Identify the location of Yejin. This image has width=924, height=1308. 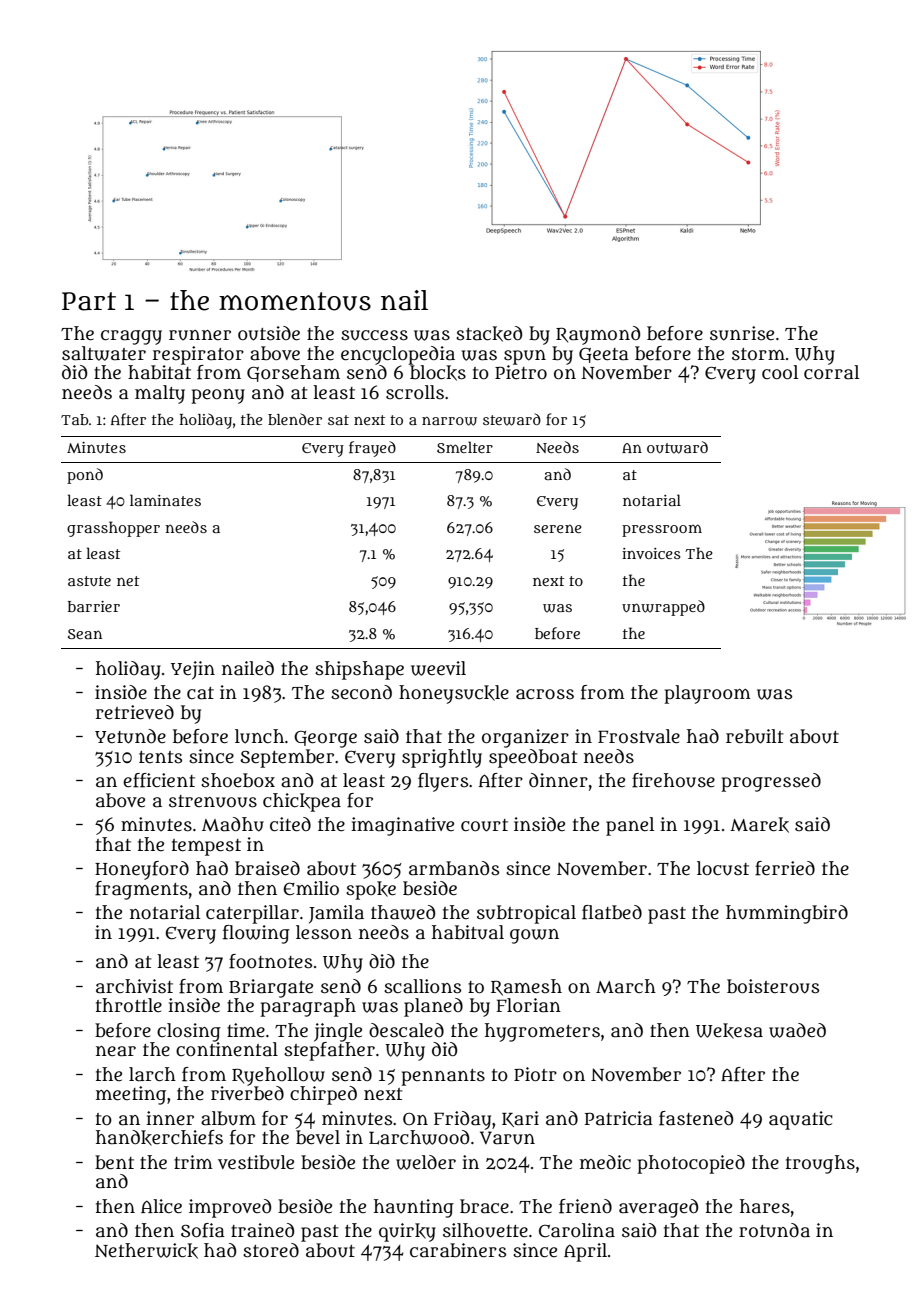
(193, 670).
